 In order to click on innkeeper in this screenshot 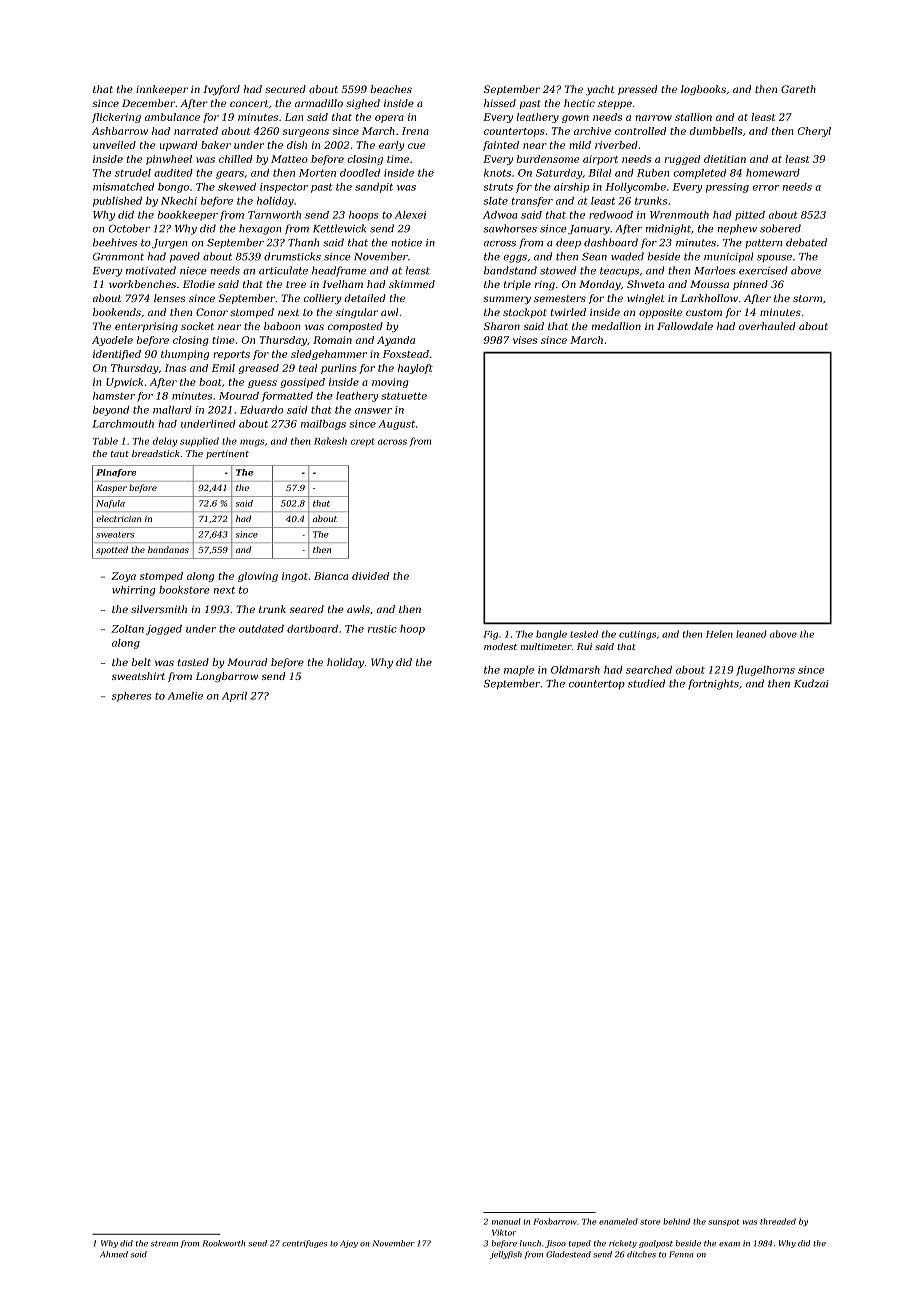, I will do `click(162, 90)`.
